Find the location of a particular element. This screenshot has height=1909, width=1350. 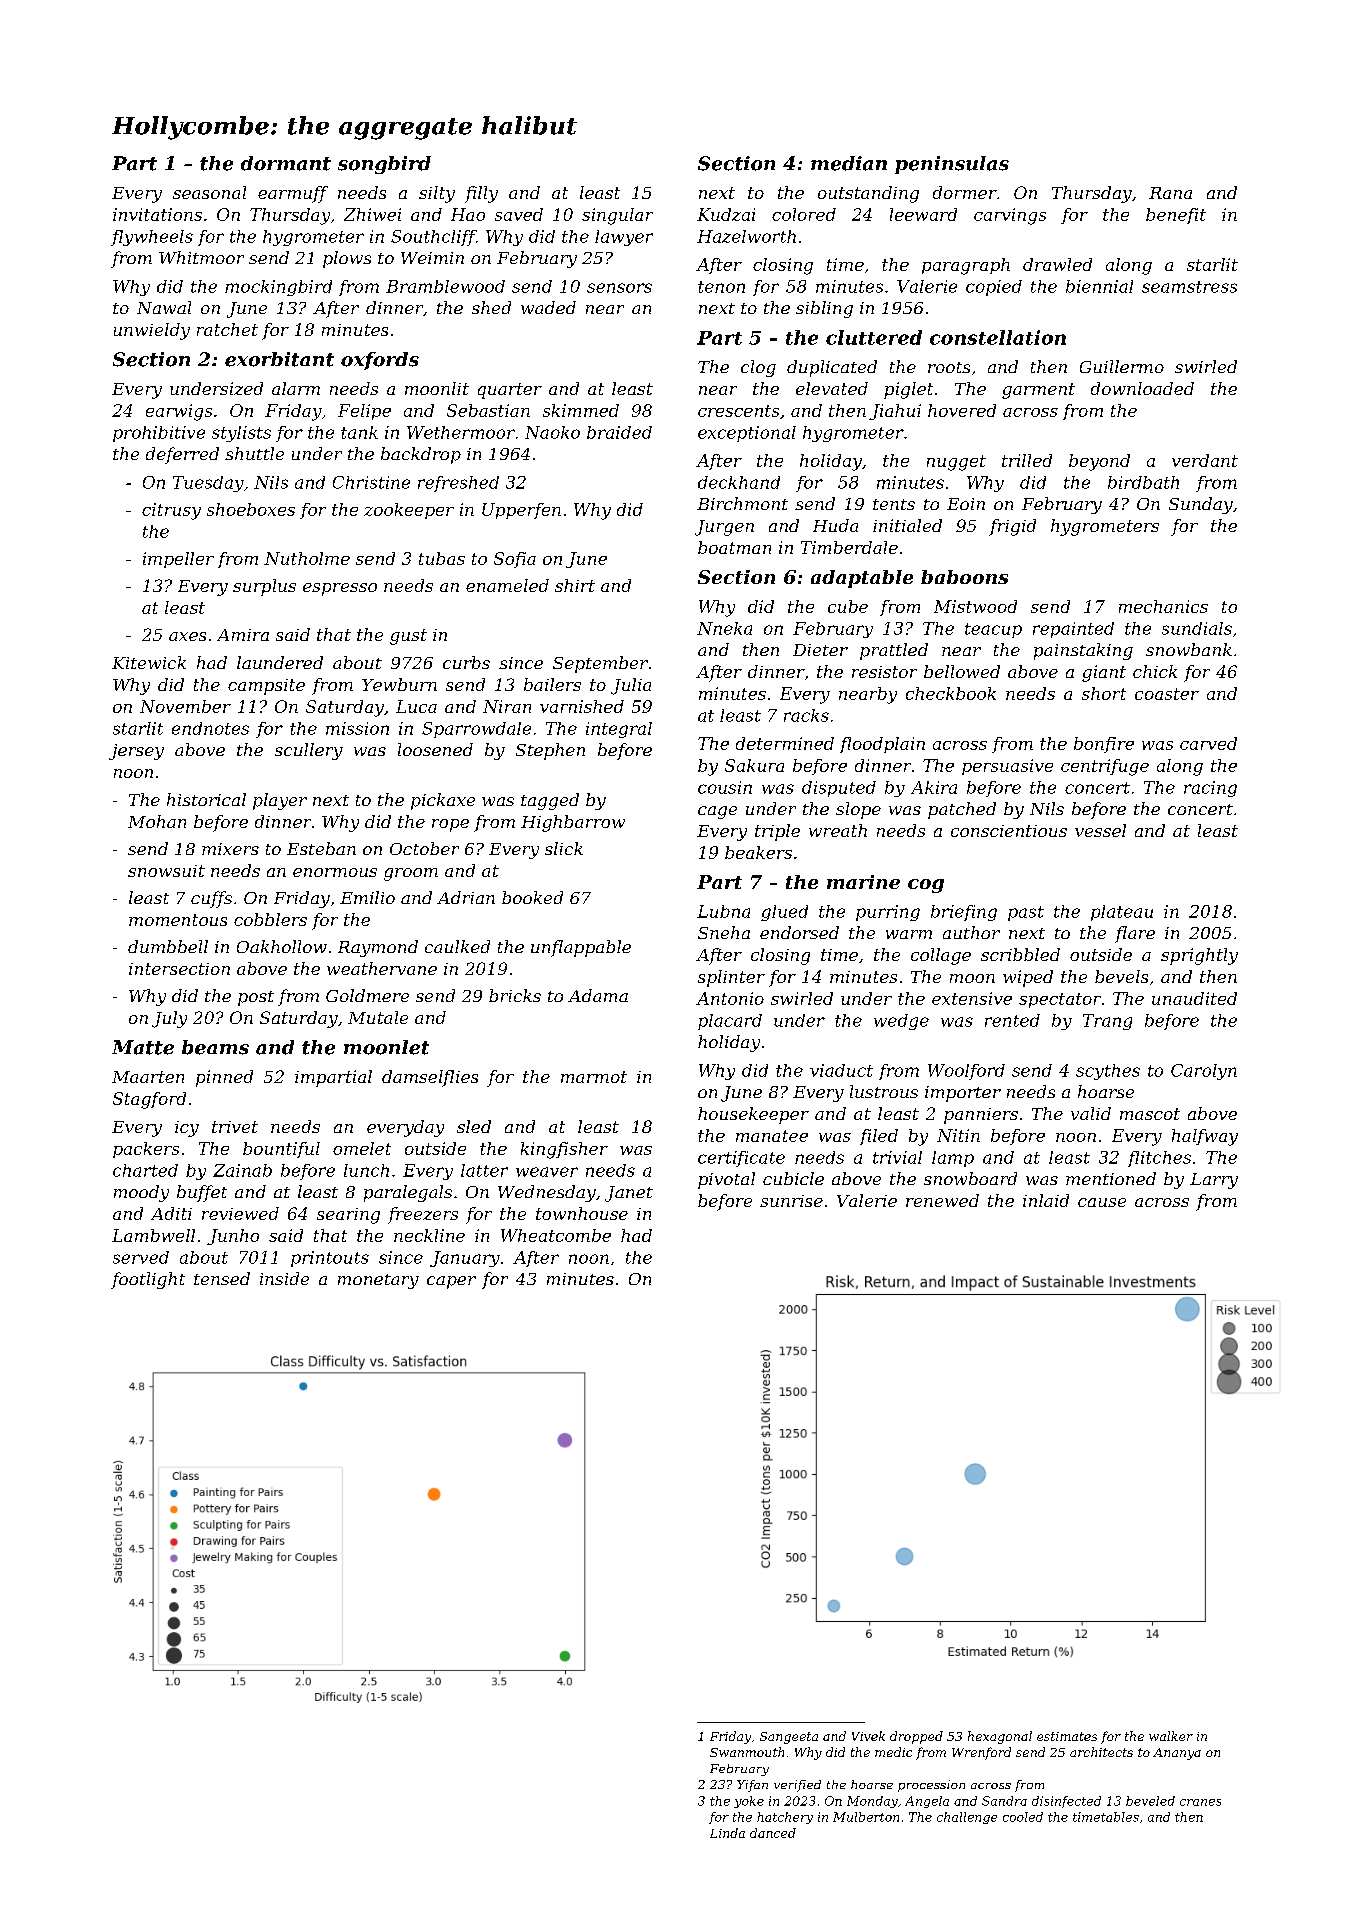

shirt is located at coordinates (575, 585).
